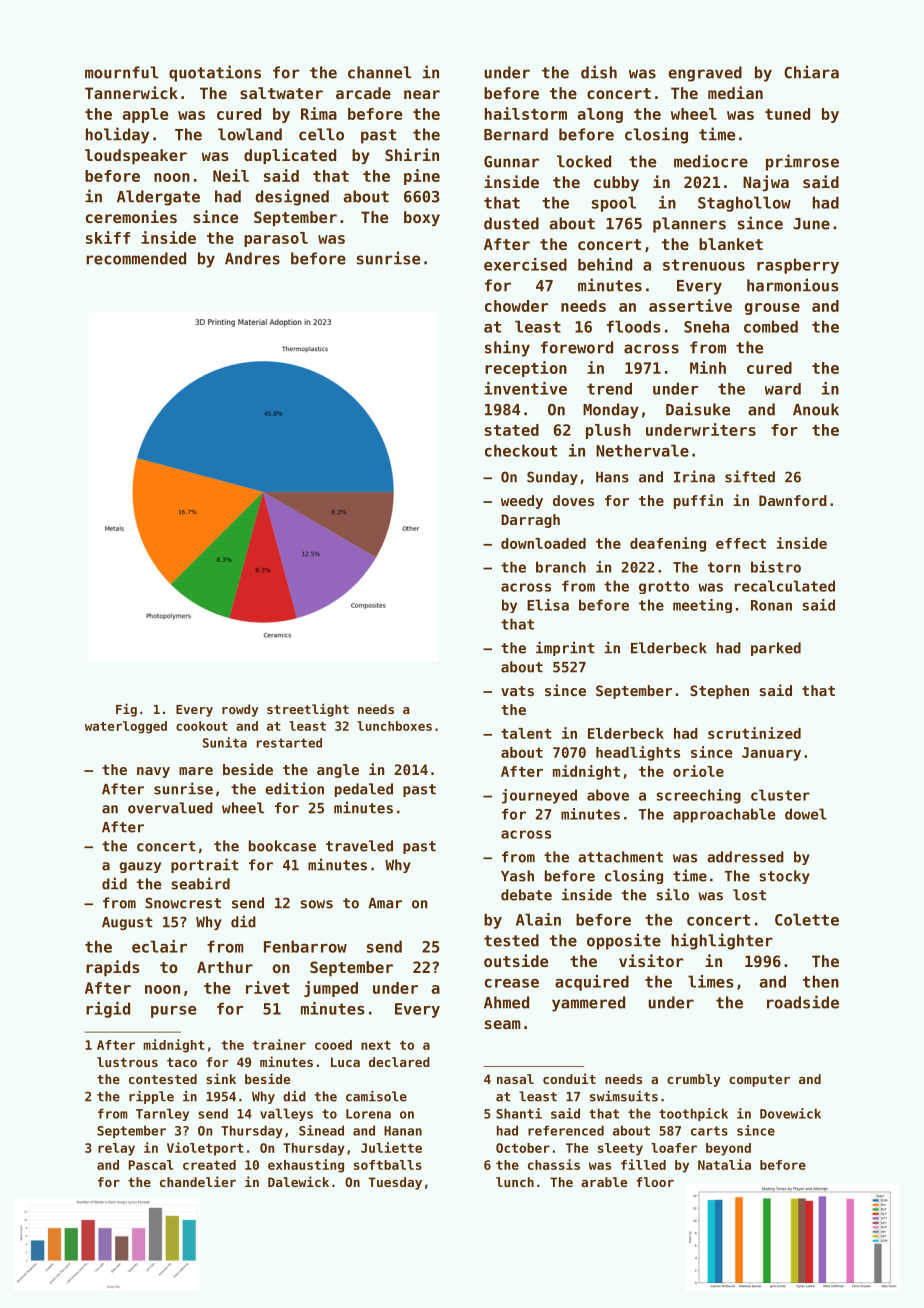  Describe the element at coordinates (116, 1149) in the screenshot. I see `relay` at that location.
